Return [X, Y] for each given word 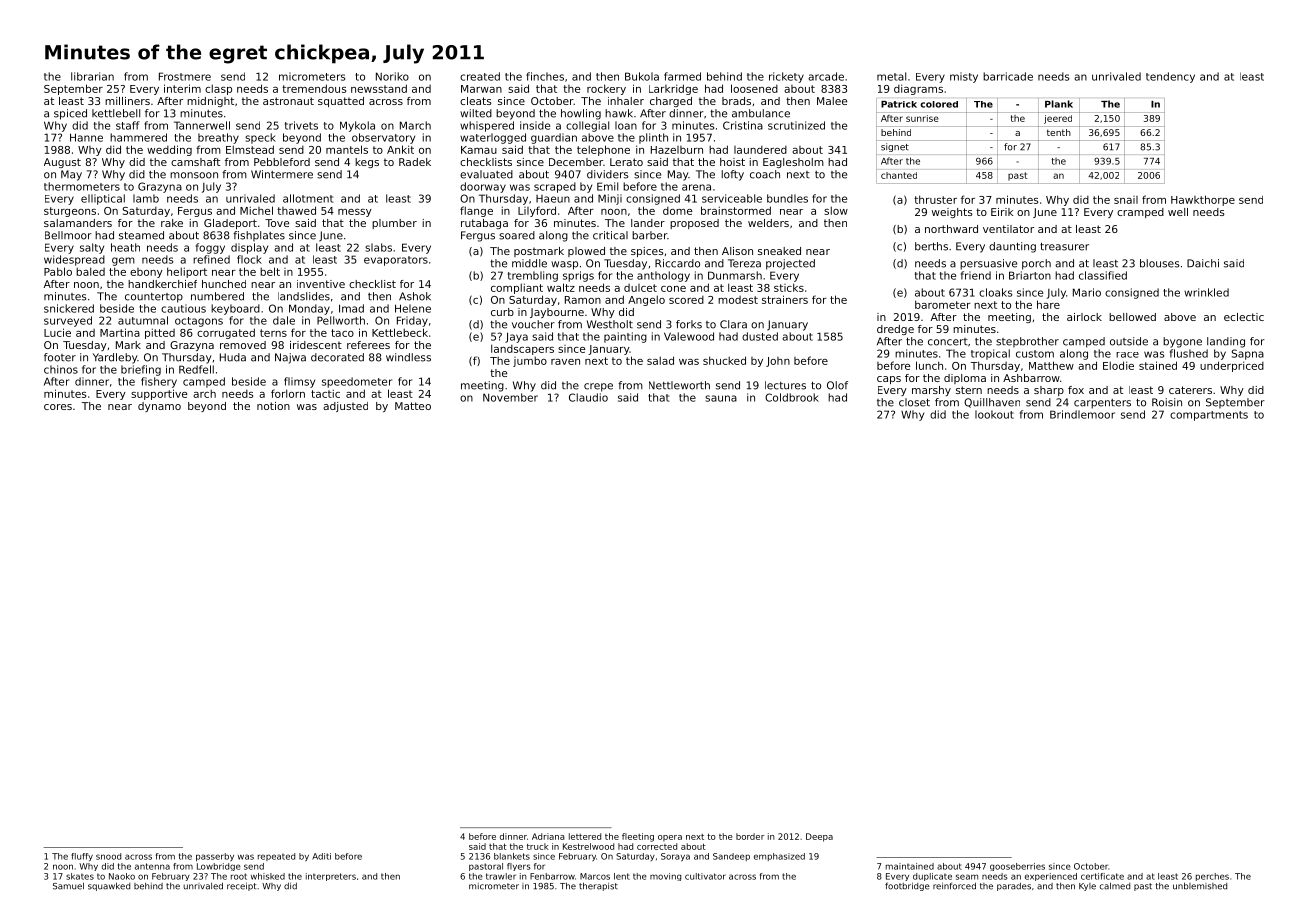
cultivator [705, 876]
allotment [308, 198]
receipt [241, 886]
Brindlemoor [1082, 414]
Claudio [588, 397]
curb [502, 312]
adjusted [345, 407]
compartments [1209, 416]
